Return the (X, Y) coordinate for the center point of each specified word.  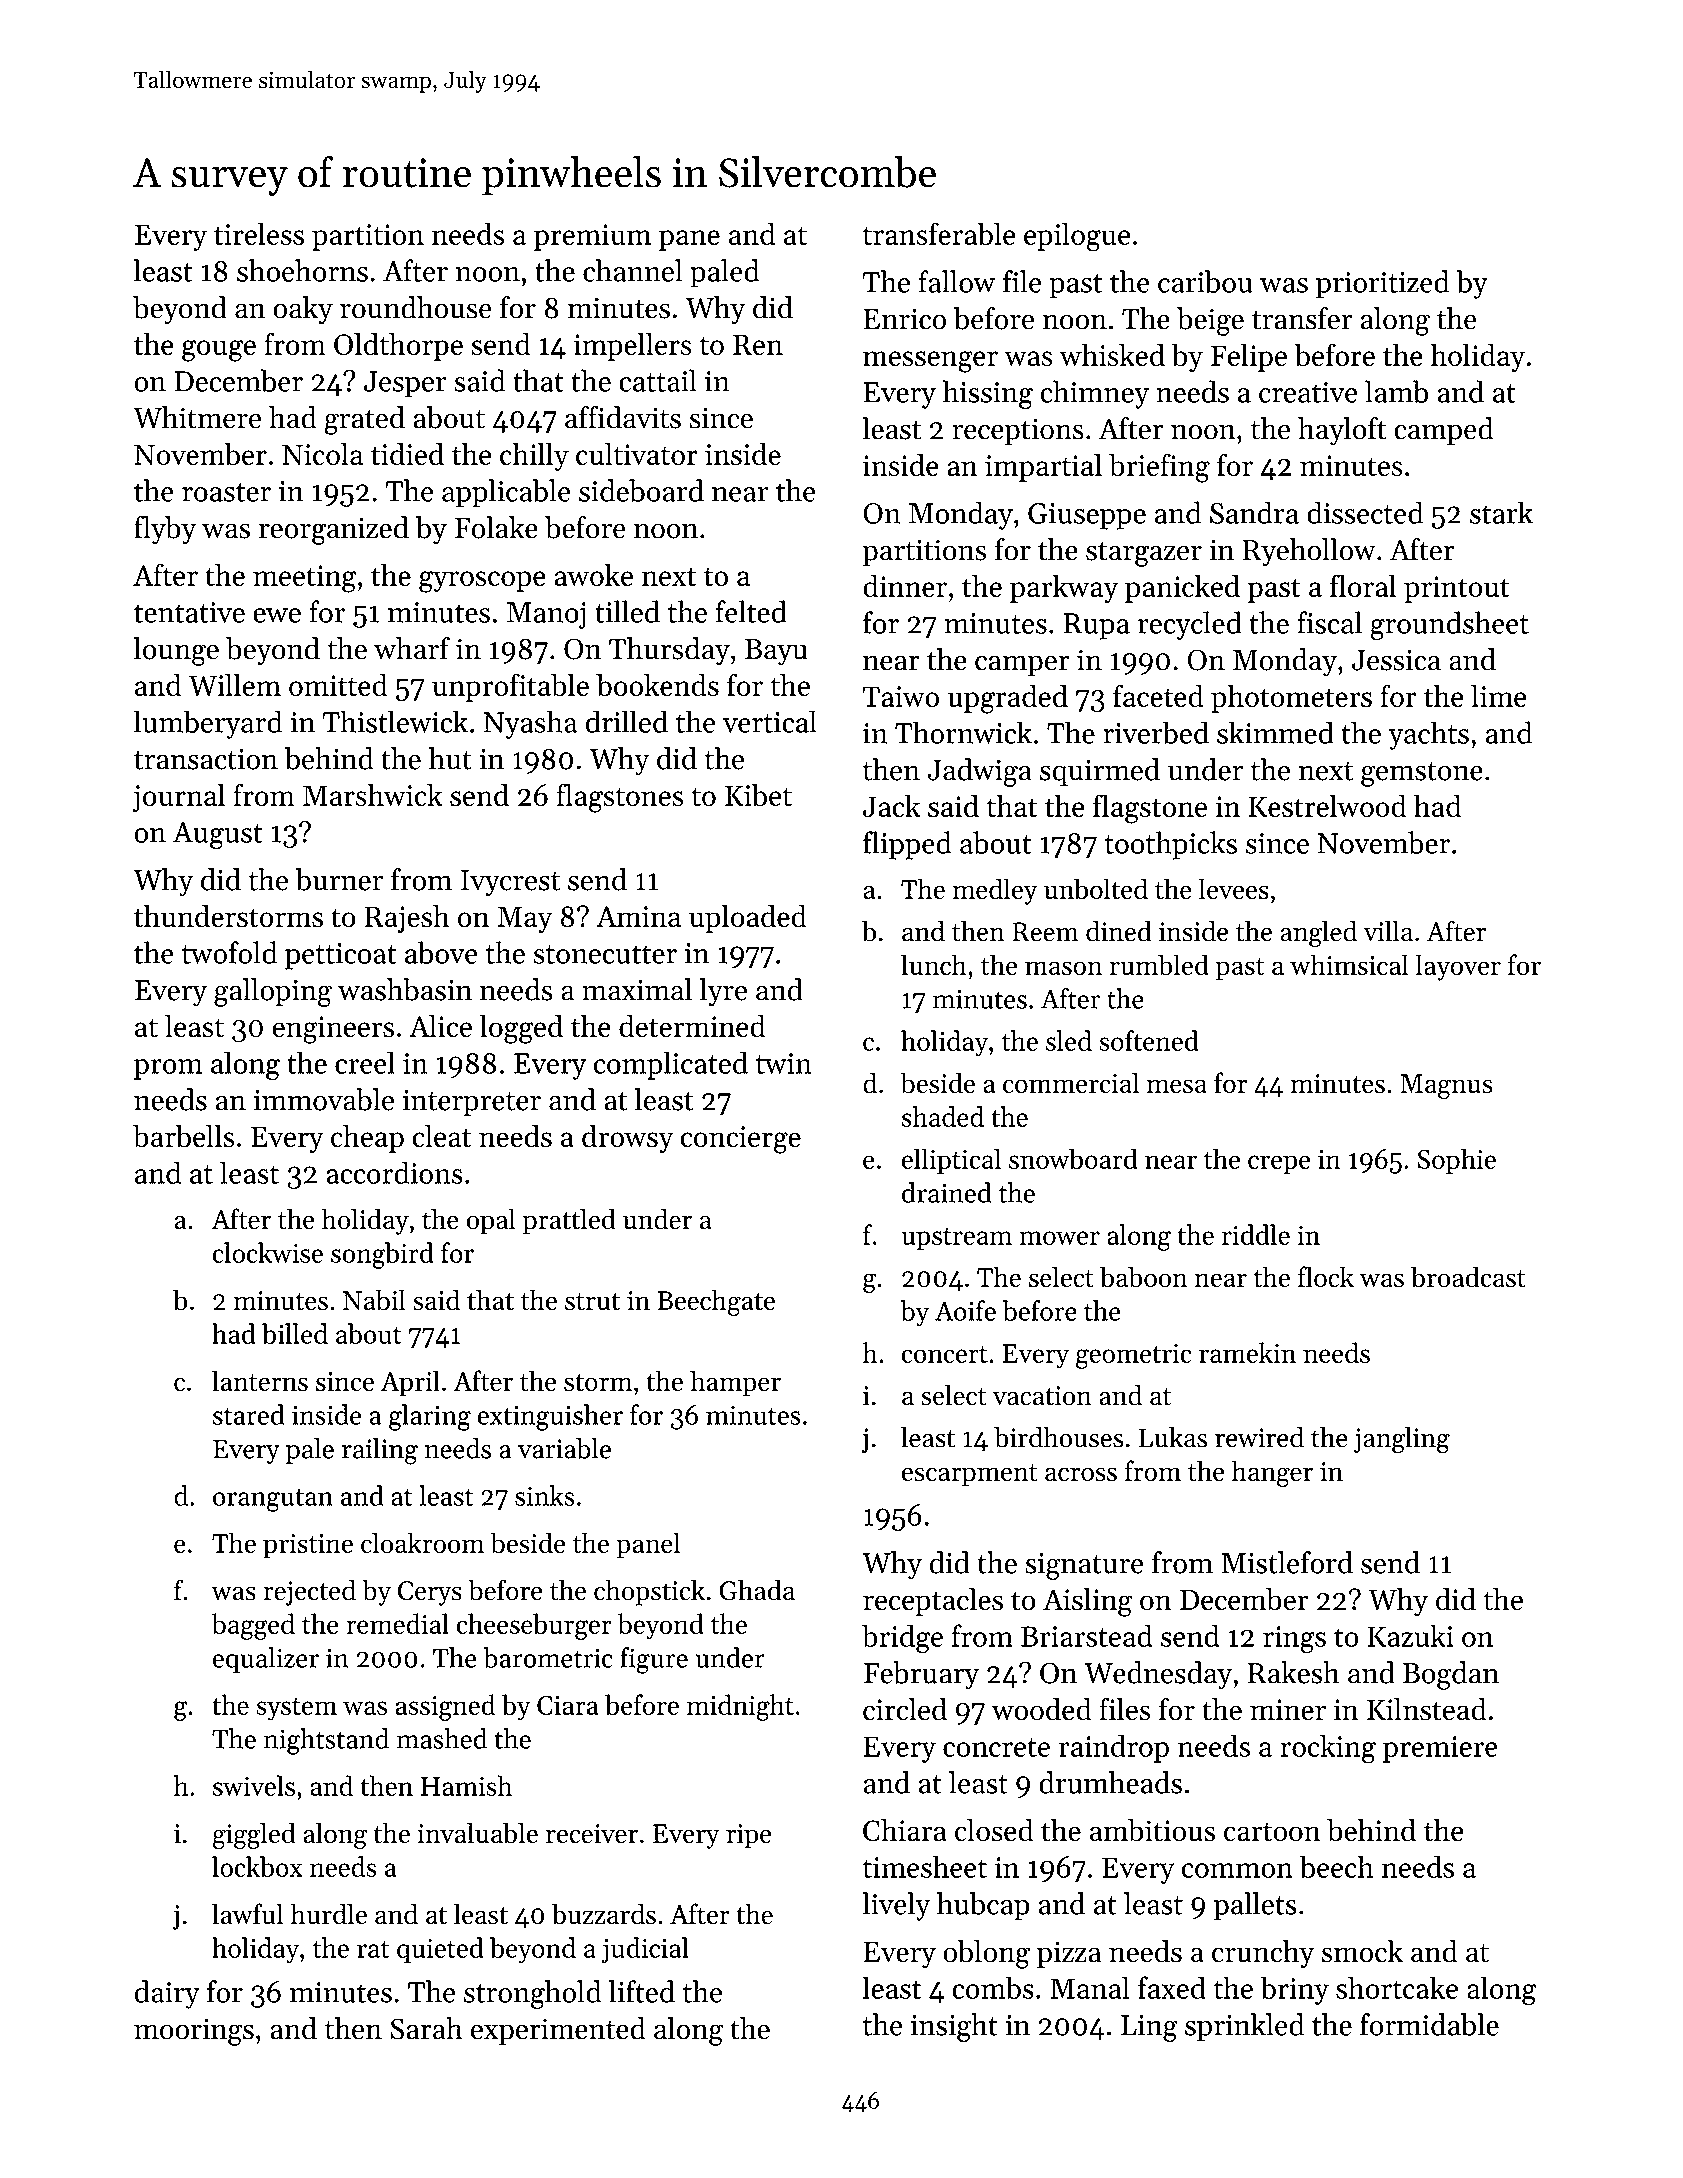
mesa (1177, 1086)
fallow (957, 281)
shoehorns (302, 270)
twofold (229, 952)
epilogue (1077, 237)
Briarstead (1087, 1635)
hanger (1272, 1473)
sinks (545, 1495)
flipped (907, 845)
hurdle (328, 1914)
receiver (592, 1834)
